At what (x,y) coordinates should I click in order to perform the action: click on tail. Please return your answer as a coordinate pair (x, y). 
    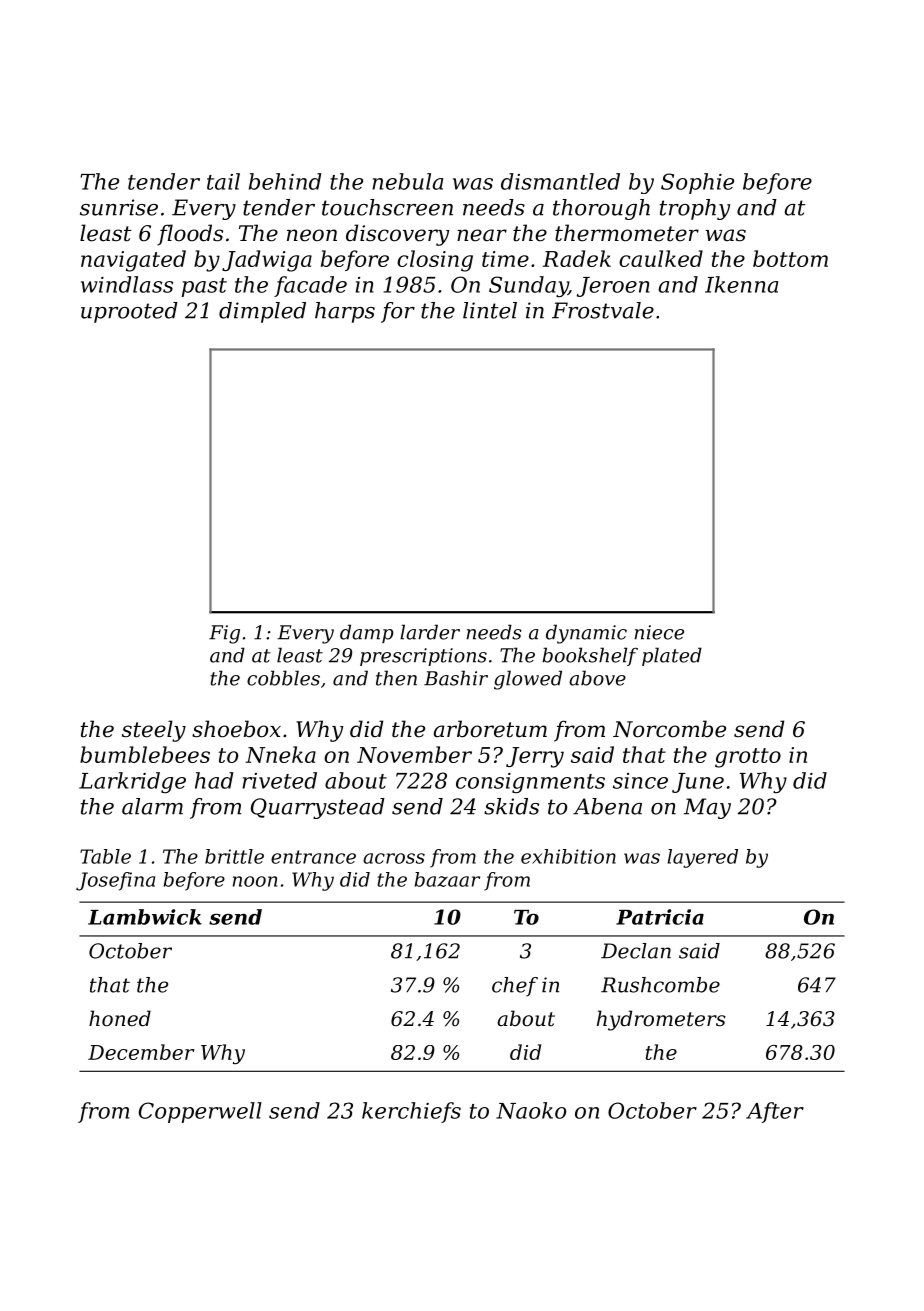
    Looking at the image, I should click on (223, 181).
